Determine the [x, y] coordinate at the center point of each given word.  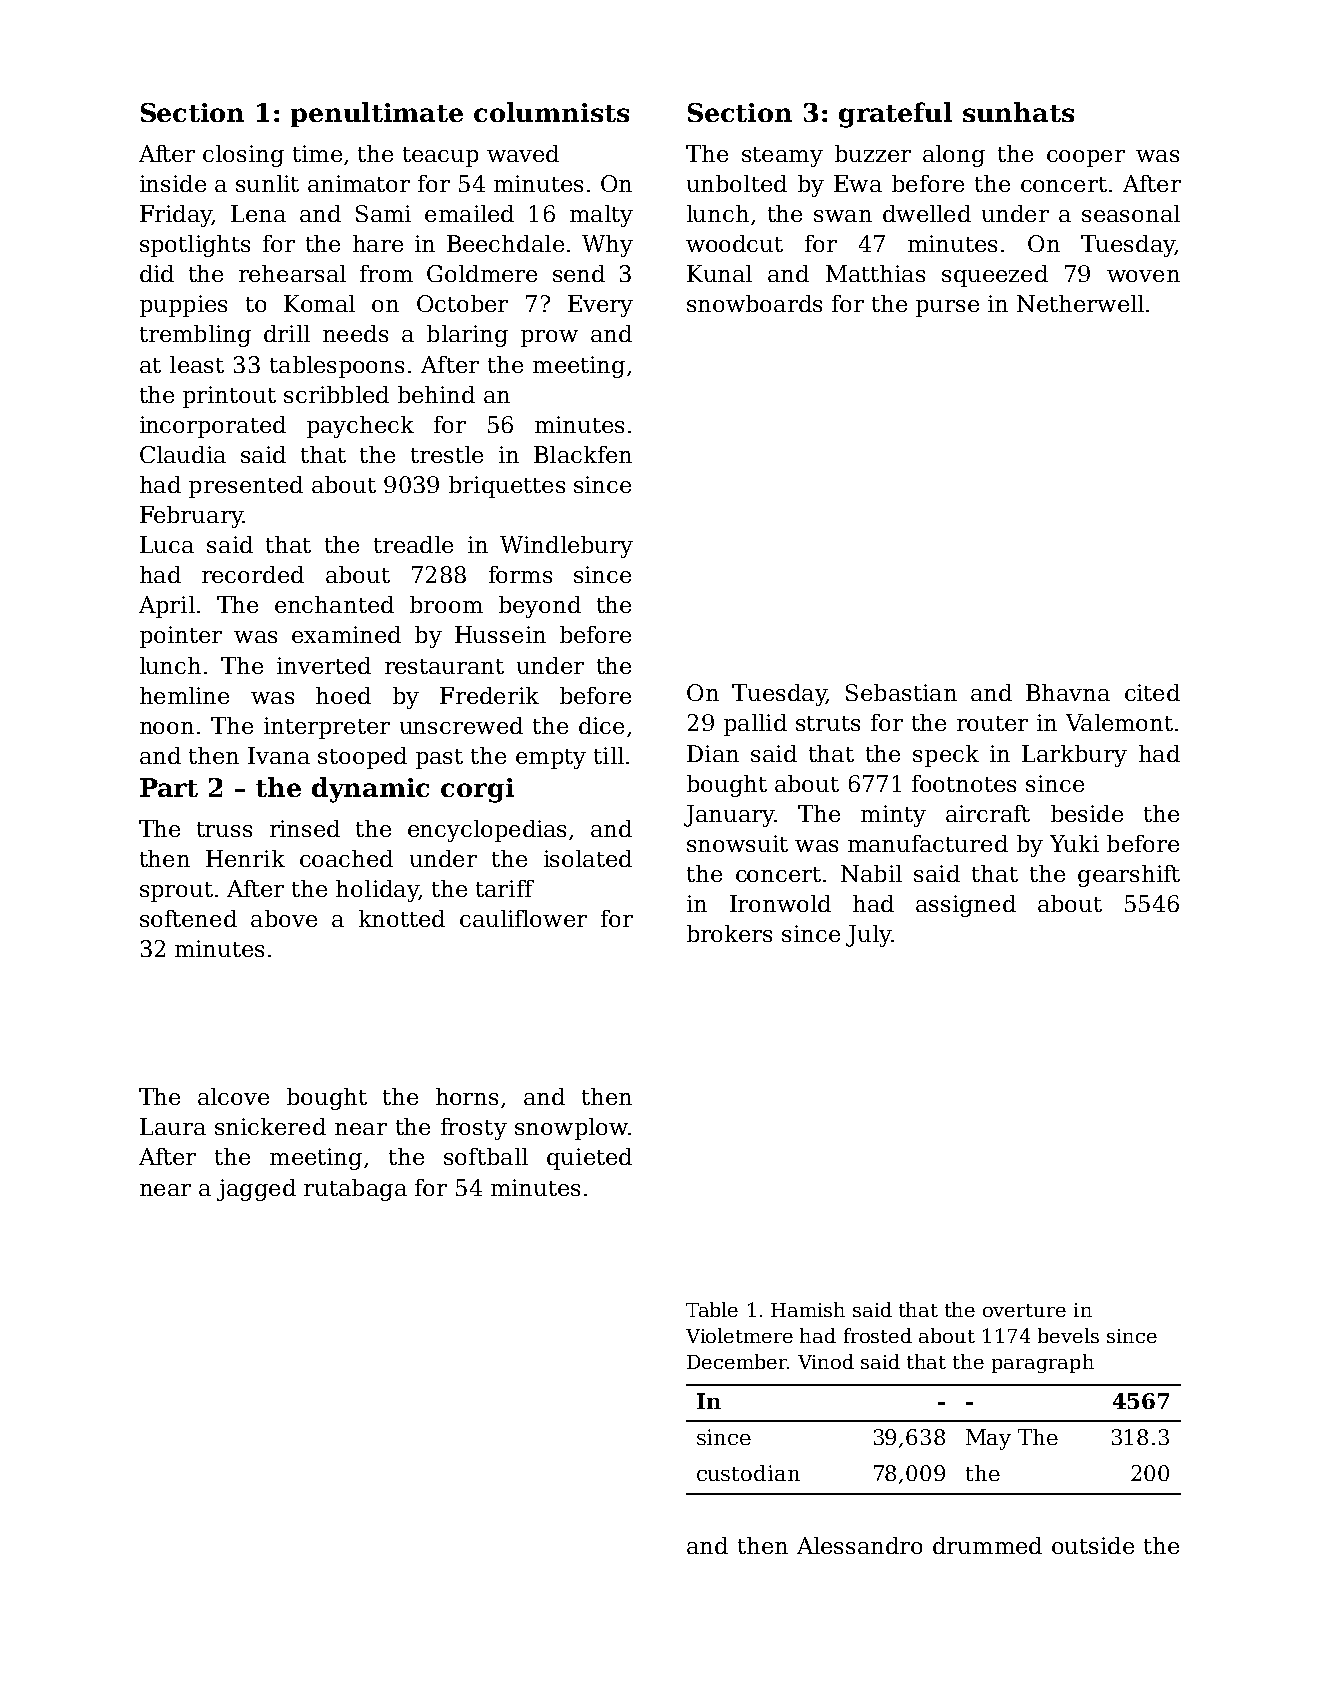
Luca [167, 544]
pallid [755, 725]
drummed [987, 1545]
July [869, 936]
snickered [270, 1126]
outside [1093, 1545]
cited [1152, 692]
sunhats [1018, 112]
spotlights [195, 246]
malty [601, 216]
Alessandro [859, 1545]
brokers [729, 933]
